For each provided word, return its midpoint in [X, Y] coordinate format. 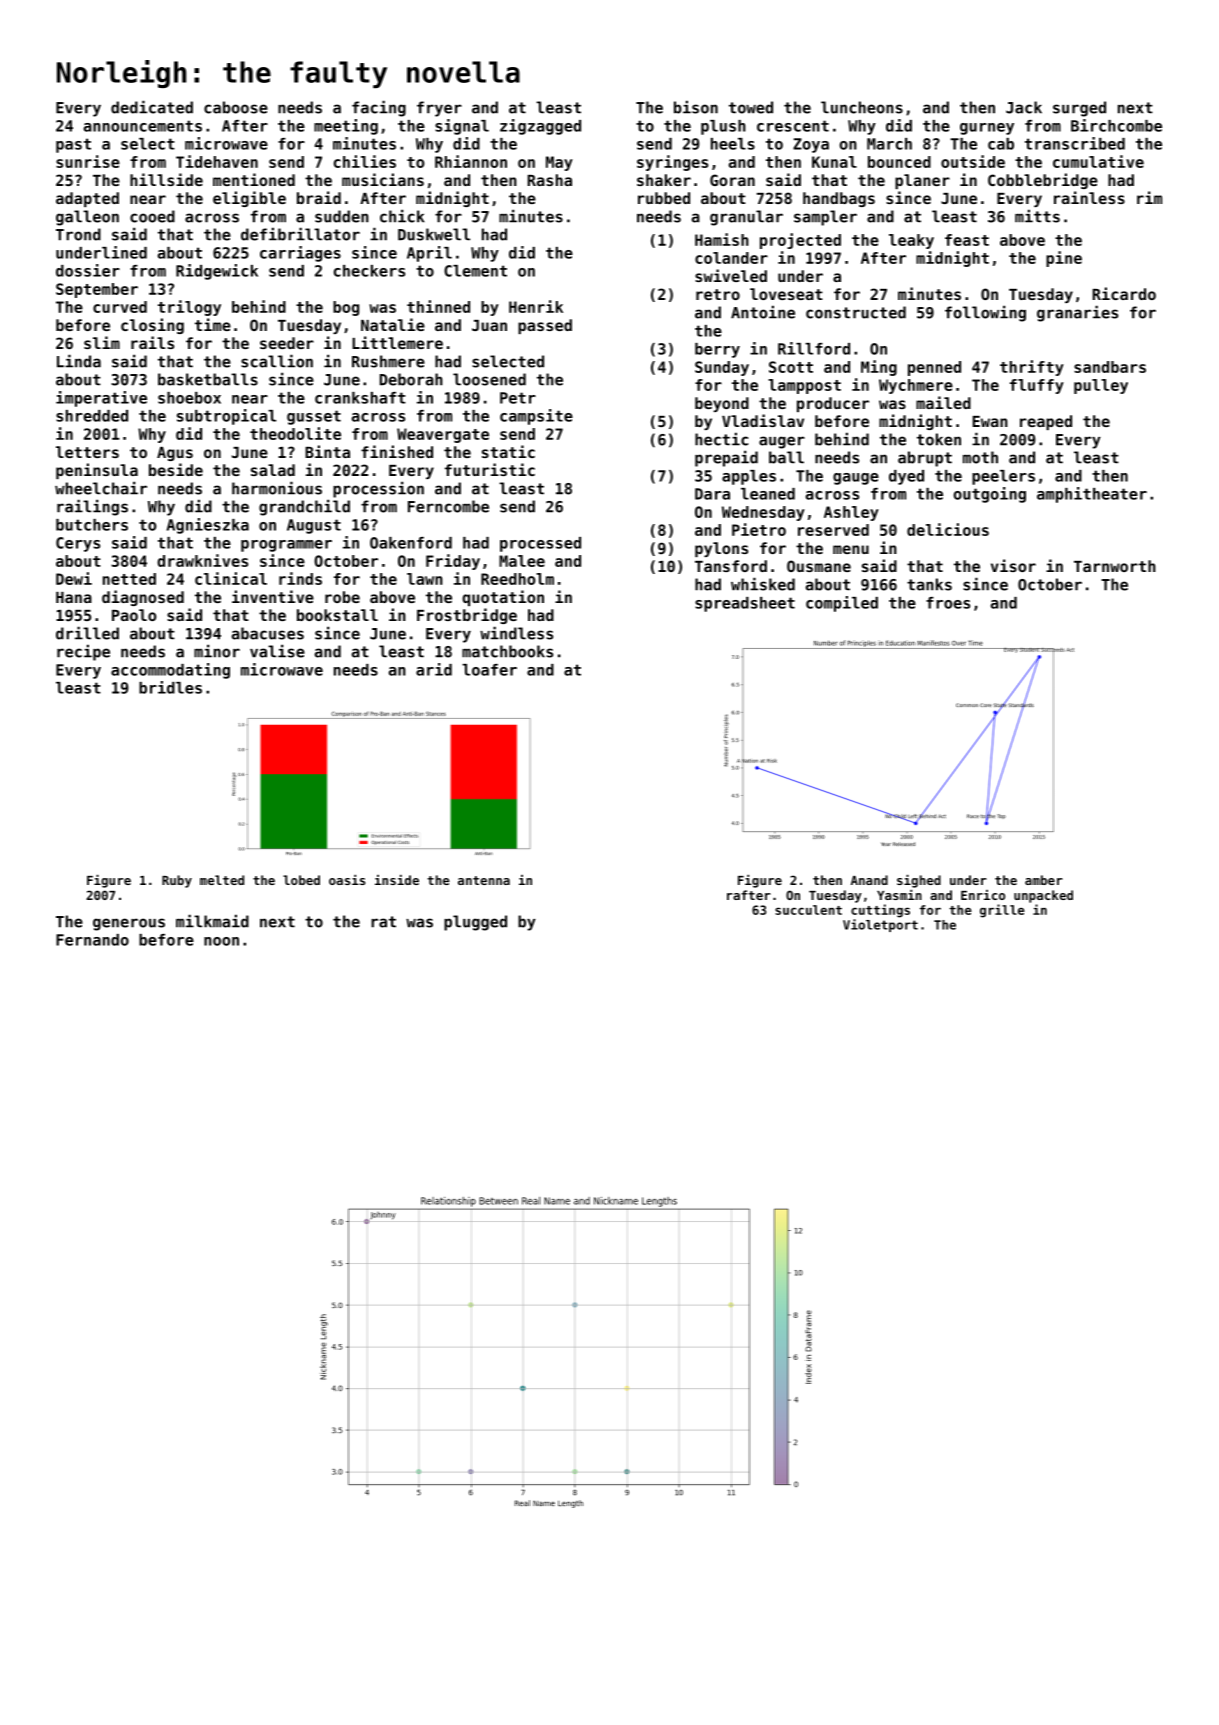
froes [948, 603]
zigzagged [540, 127]
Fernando [92, 940]
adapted [87, 199]
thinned [438, 306]
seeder [287, 343]
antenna [484, 880]
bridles [170, 687]
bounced [899, 162]
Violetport [880, 925]
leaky [911, 241]
